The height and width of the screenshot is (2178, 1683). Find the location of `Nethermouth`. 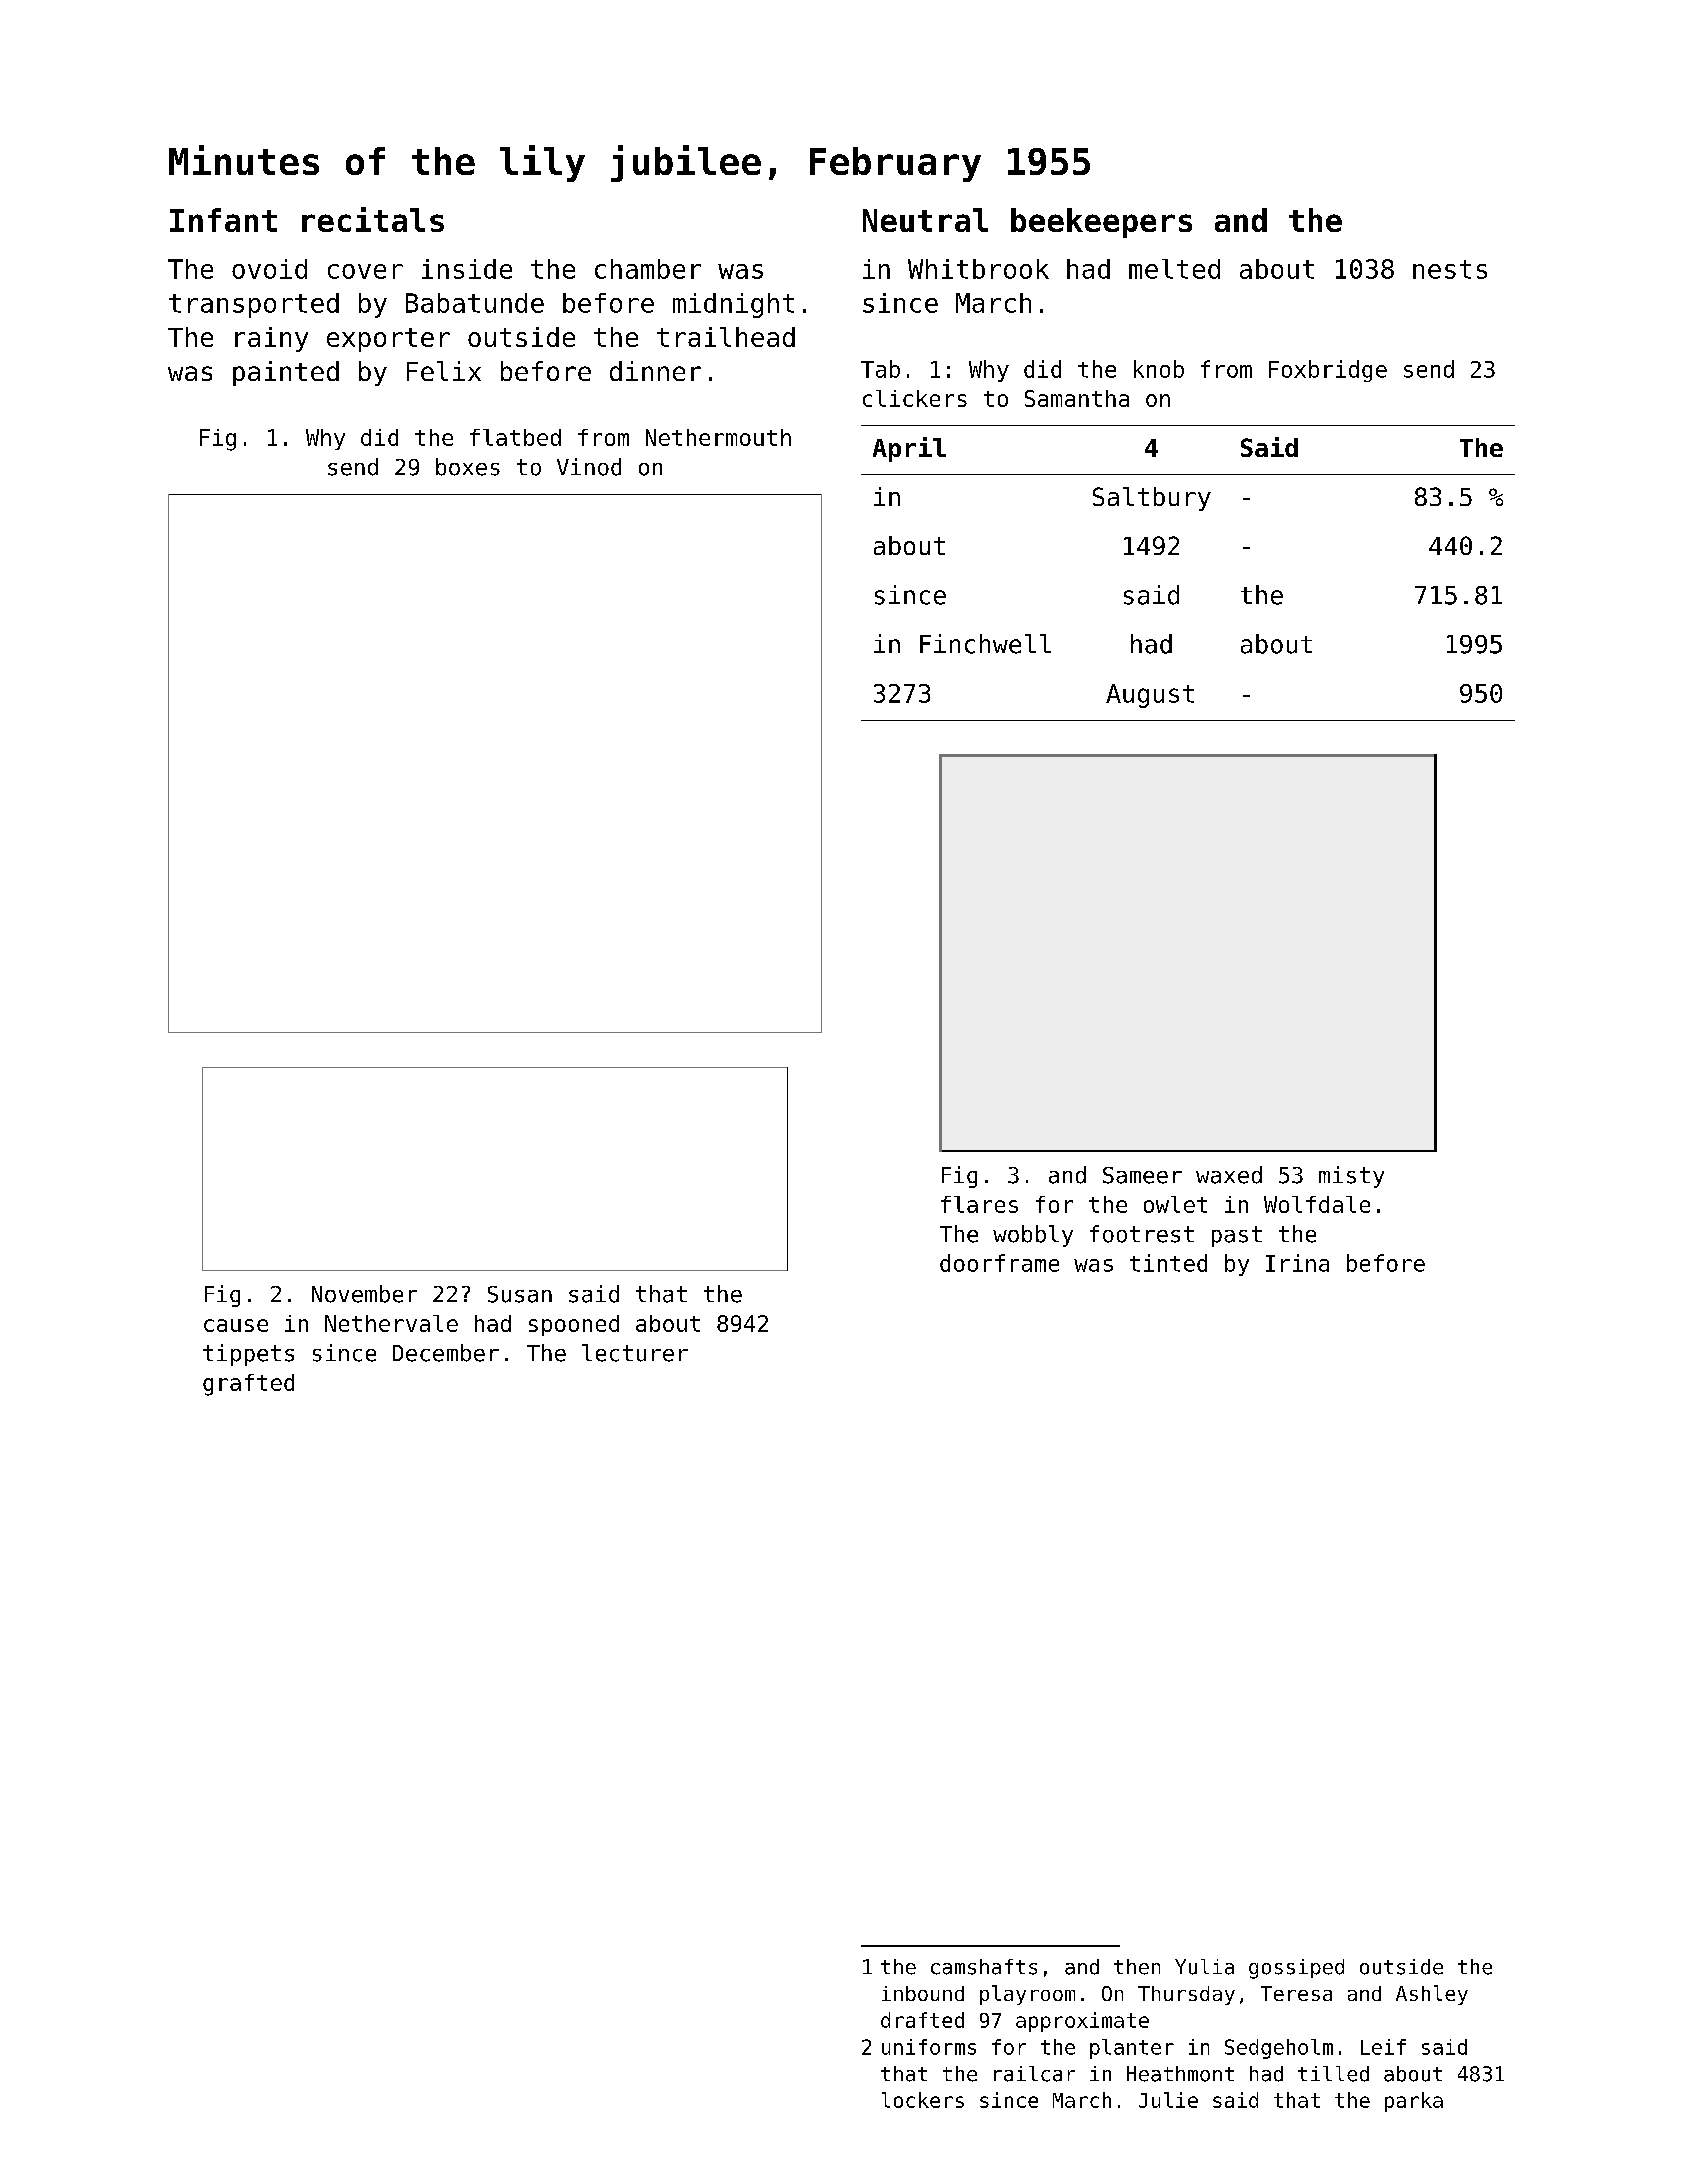

Nethermouth is located at coordinates (718, 437).
